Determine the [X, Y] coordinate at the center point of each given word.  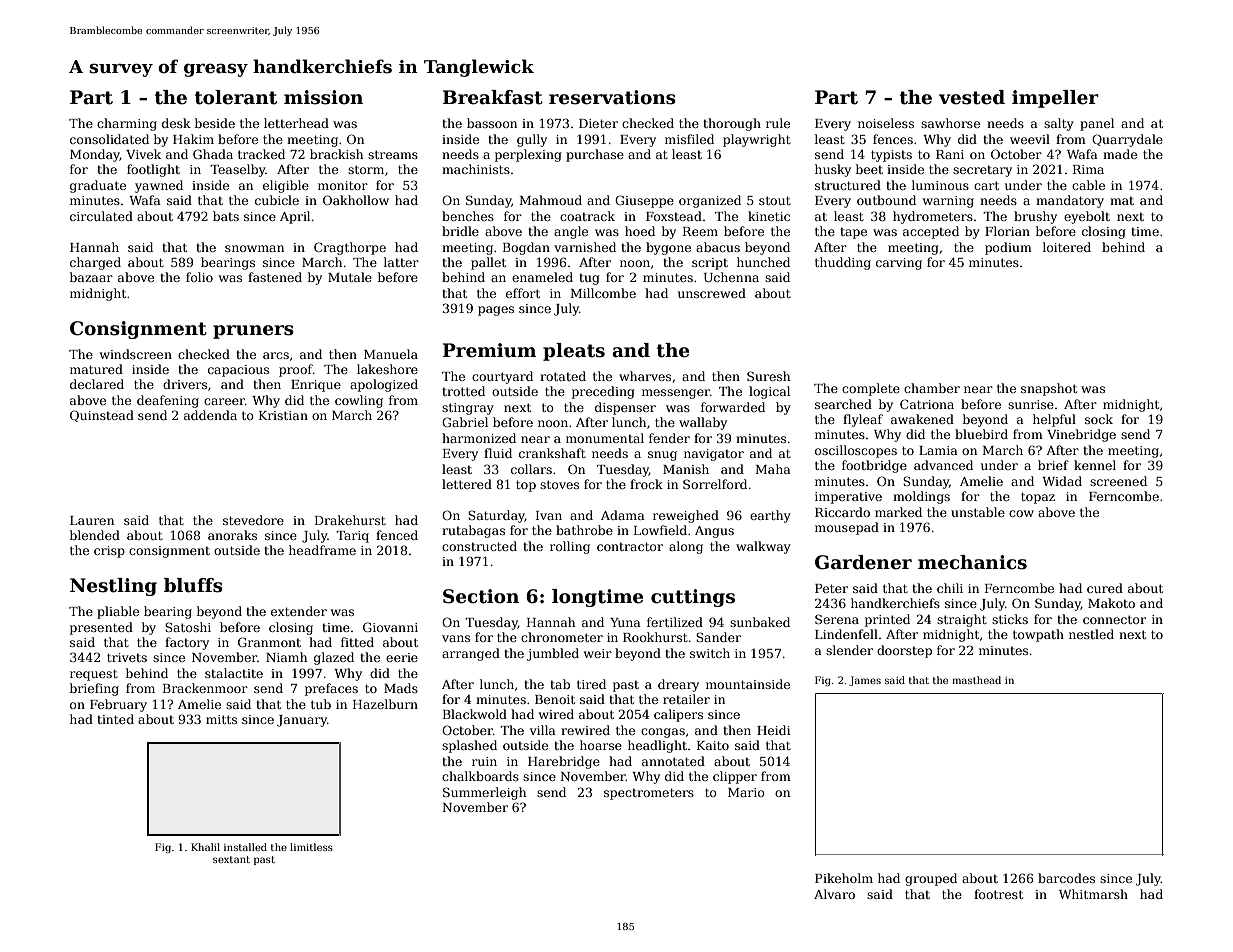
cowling [359, 401]
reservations [612, 97]
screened [1118, 481]
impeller [1055, 99]
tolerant [236, 97]
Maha [773, 469]
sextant [231, 859]
